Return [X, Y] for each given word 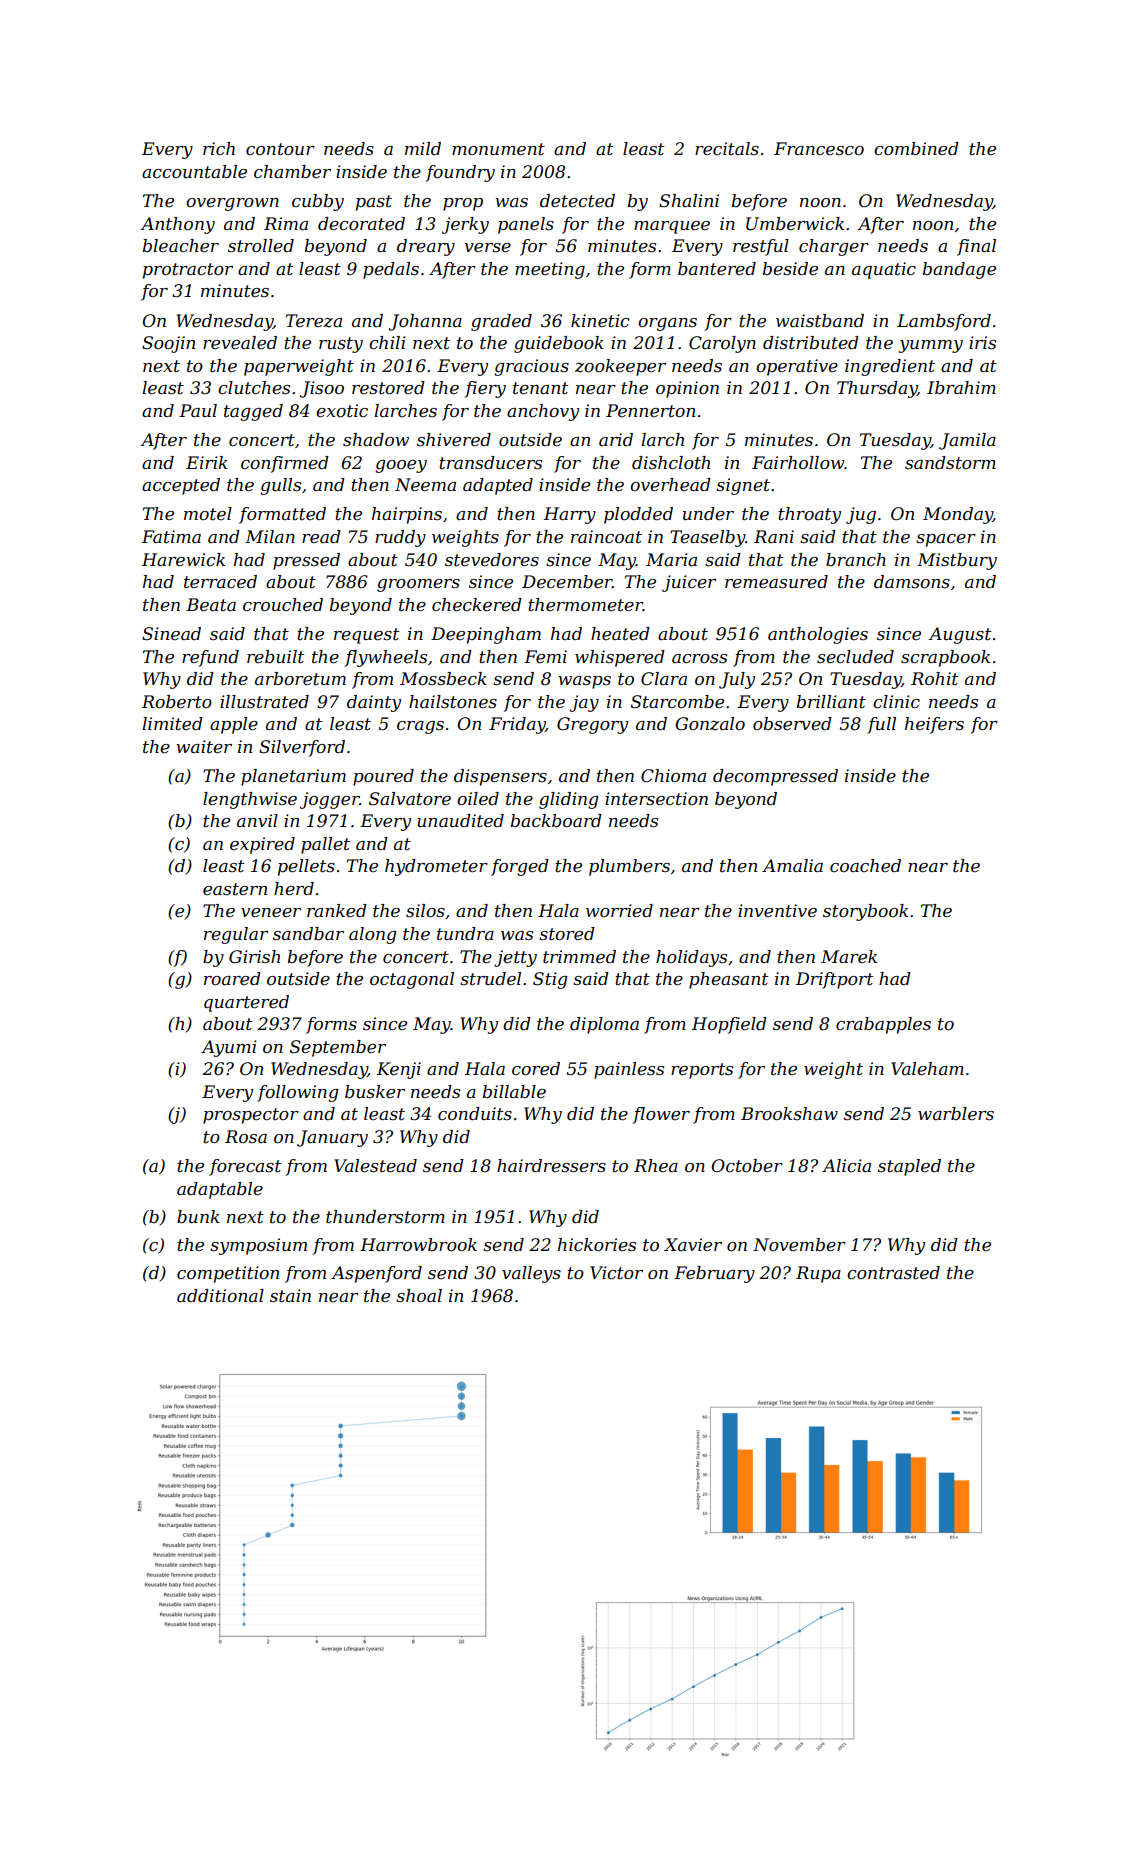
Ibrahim [961, 388]
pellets [306, 867]
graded [501, 322]
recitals [727, 148]
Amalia [792, 865]
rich [219, 148]
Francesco [819, 149]
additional [220, 1295]
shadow [376, 440]
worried [619, 911]
